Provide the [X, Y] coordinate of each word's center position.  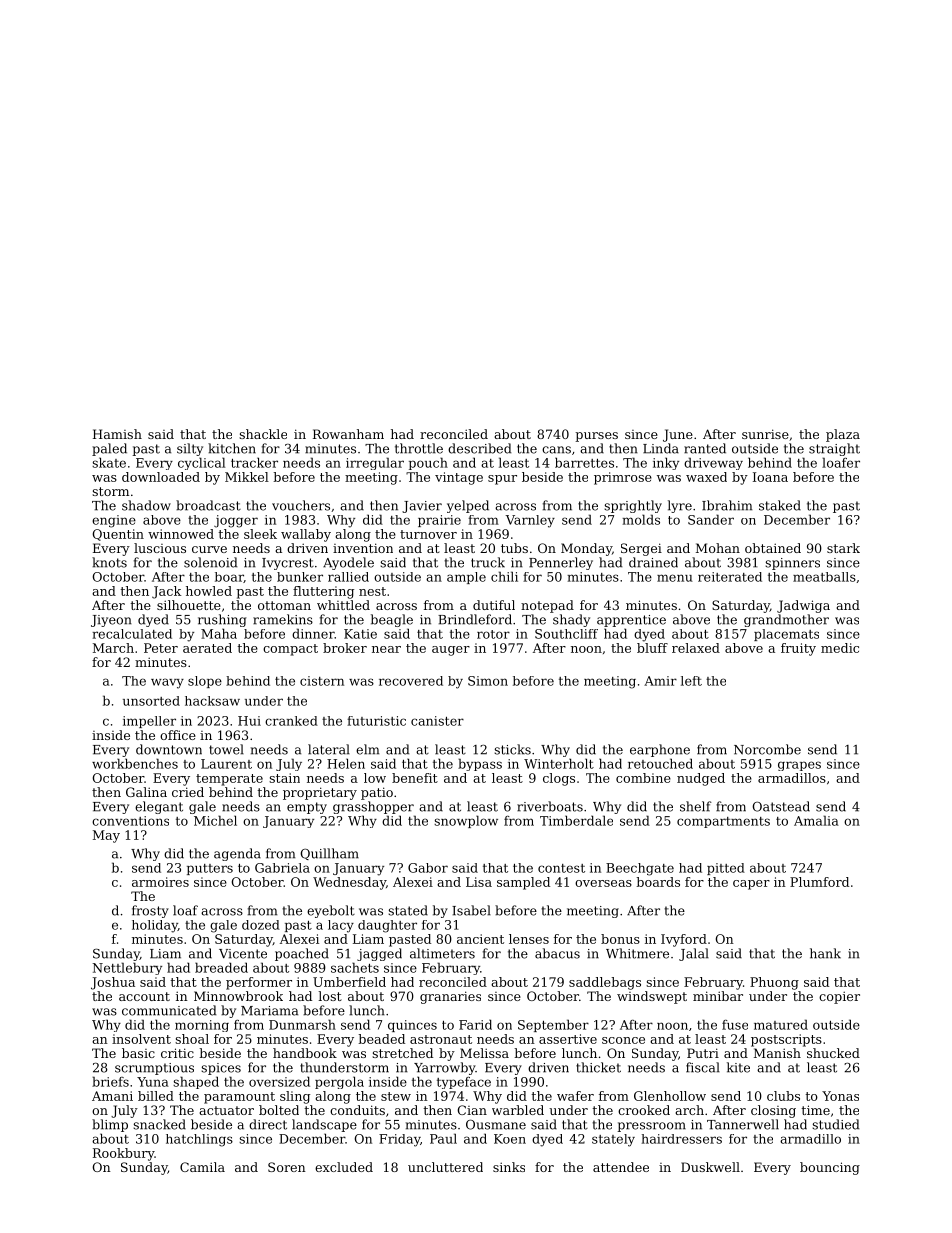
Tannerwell [743, 1124]
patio [377, 793]
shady [571, 620]
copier [839, 997]
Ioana [770, 477]
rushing [222, 620]
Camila [202, 1167]
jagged [379, 954]
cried [188, 792]
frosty [150, 911]
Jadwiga [803, 606]
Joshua [113, 983]
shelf [696, 806]
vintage [459, 478]
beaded [381, 1039]
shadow [146, 505]
